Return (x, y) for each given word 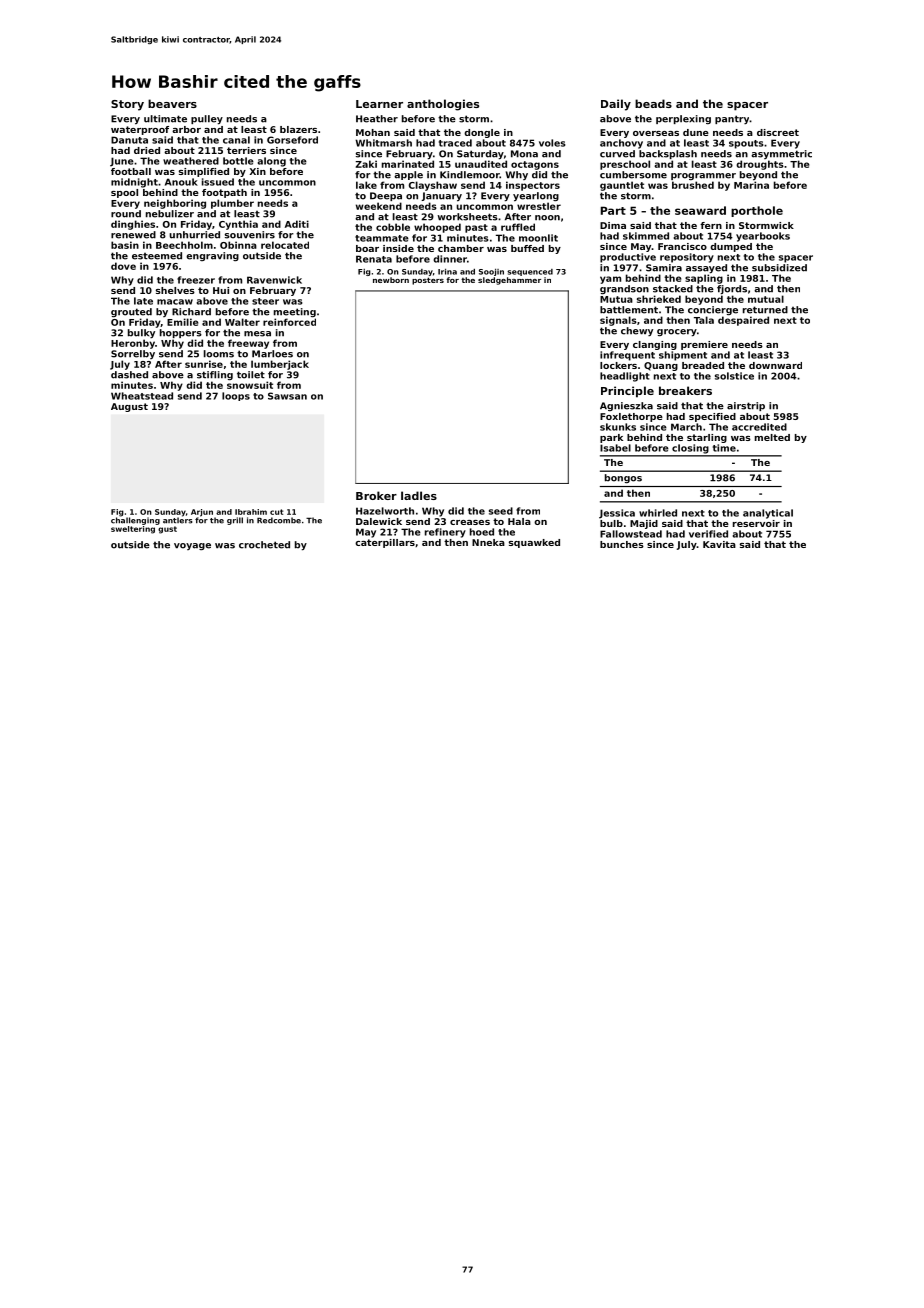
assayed (706, 269)
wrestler (539, 206)
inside (398, 248)
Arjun (202, 513)
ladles (419, 495)
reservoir (756, 523)
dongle (482, 133)
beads (653, 103)
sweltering (133, 530)
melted (772, 437)
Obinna (238, 245)
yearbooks (763, 237)
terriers (246, 150)
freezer (196, 280)
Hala (519, 521)
